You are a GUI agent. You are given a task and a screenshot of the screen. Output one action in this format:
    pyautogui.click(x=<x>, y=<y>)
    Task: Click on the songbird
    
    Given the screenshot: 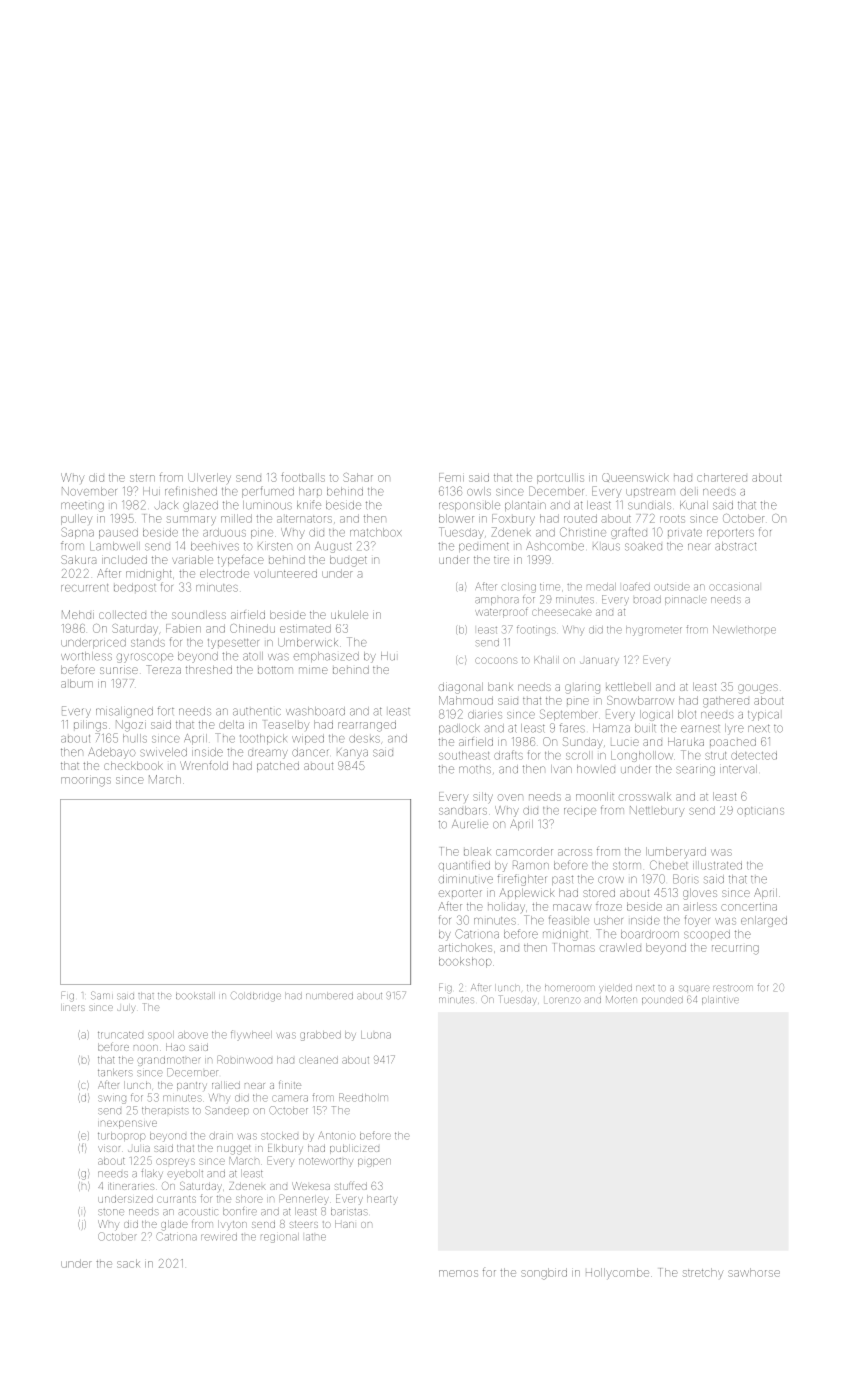 What is the action you would take?
    pyautogui.click(x=544, y=1274)
